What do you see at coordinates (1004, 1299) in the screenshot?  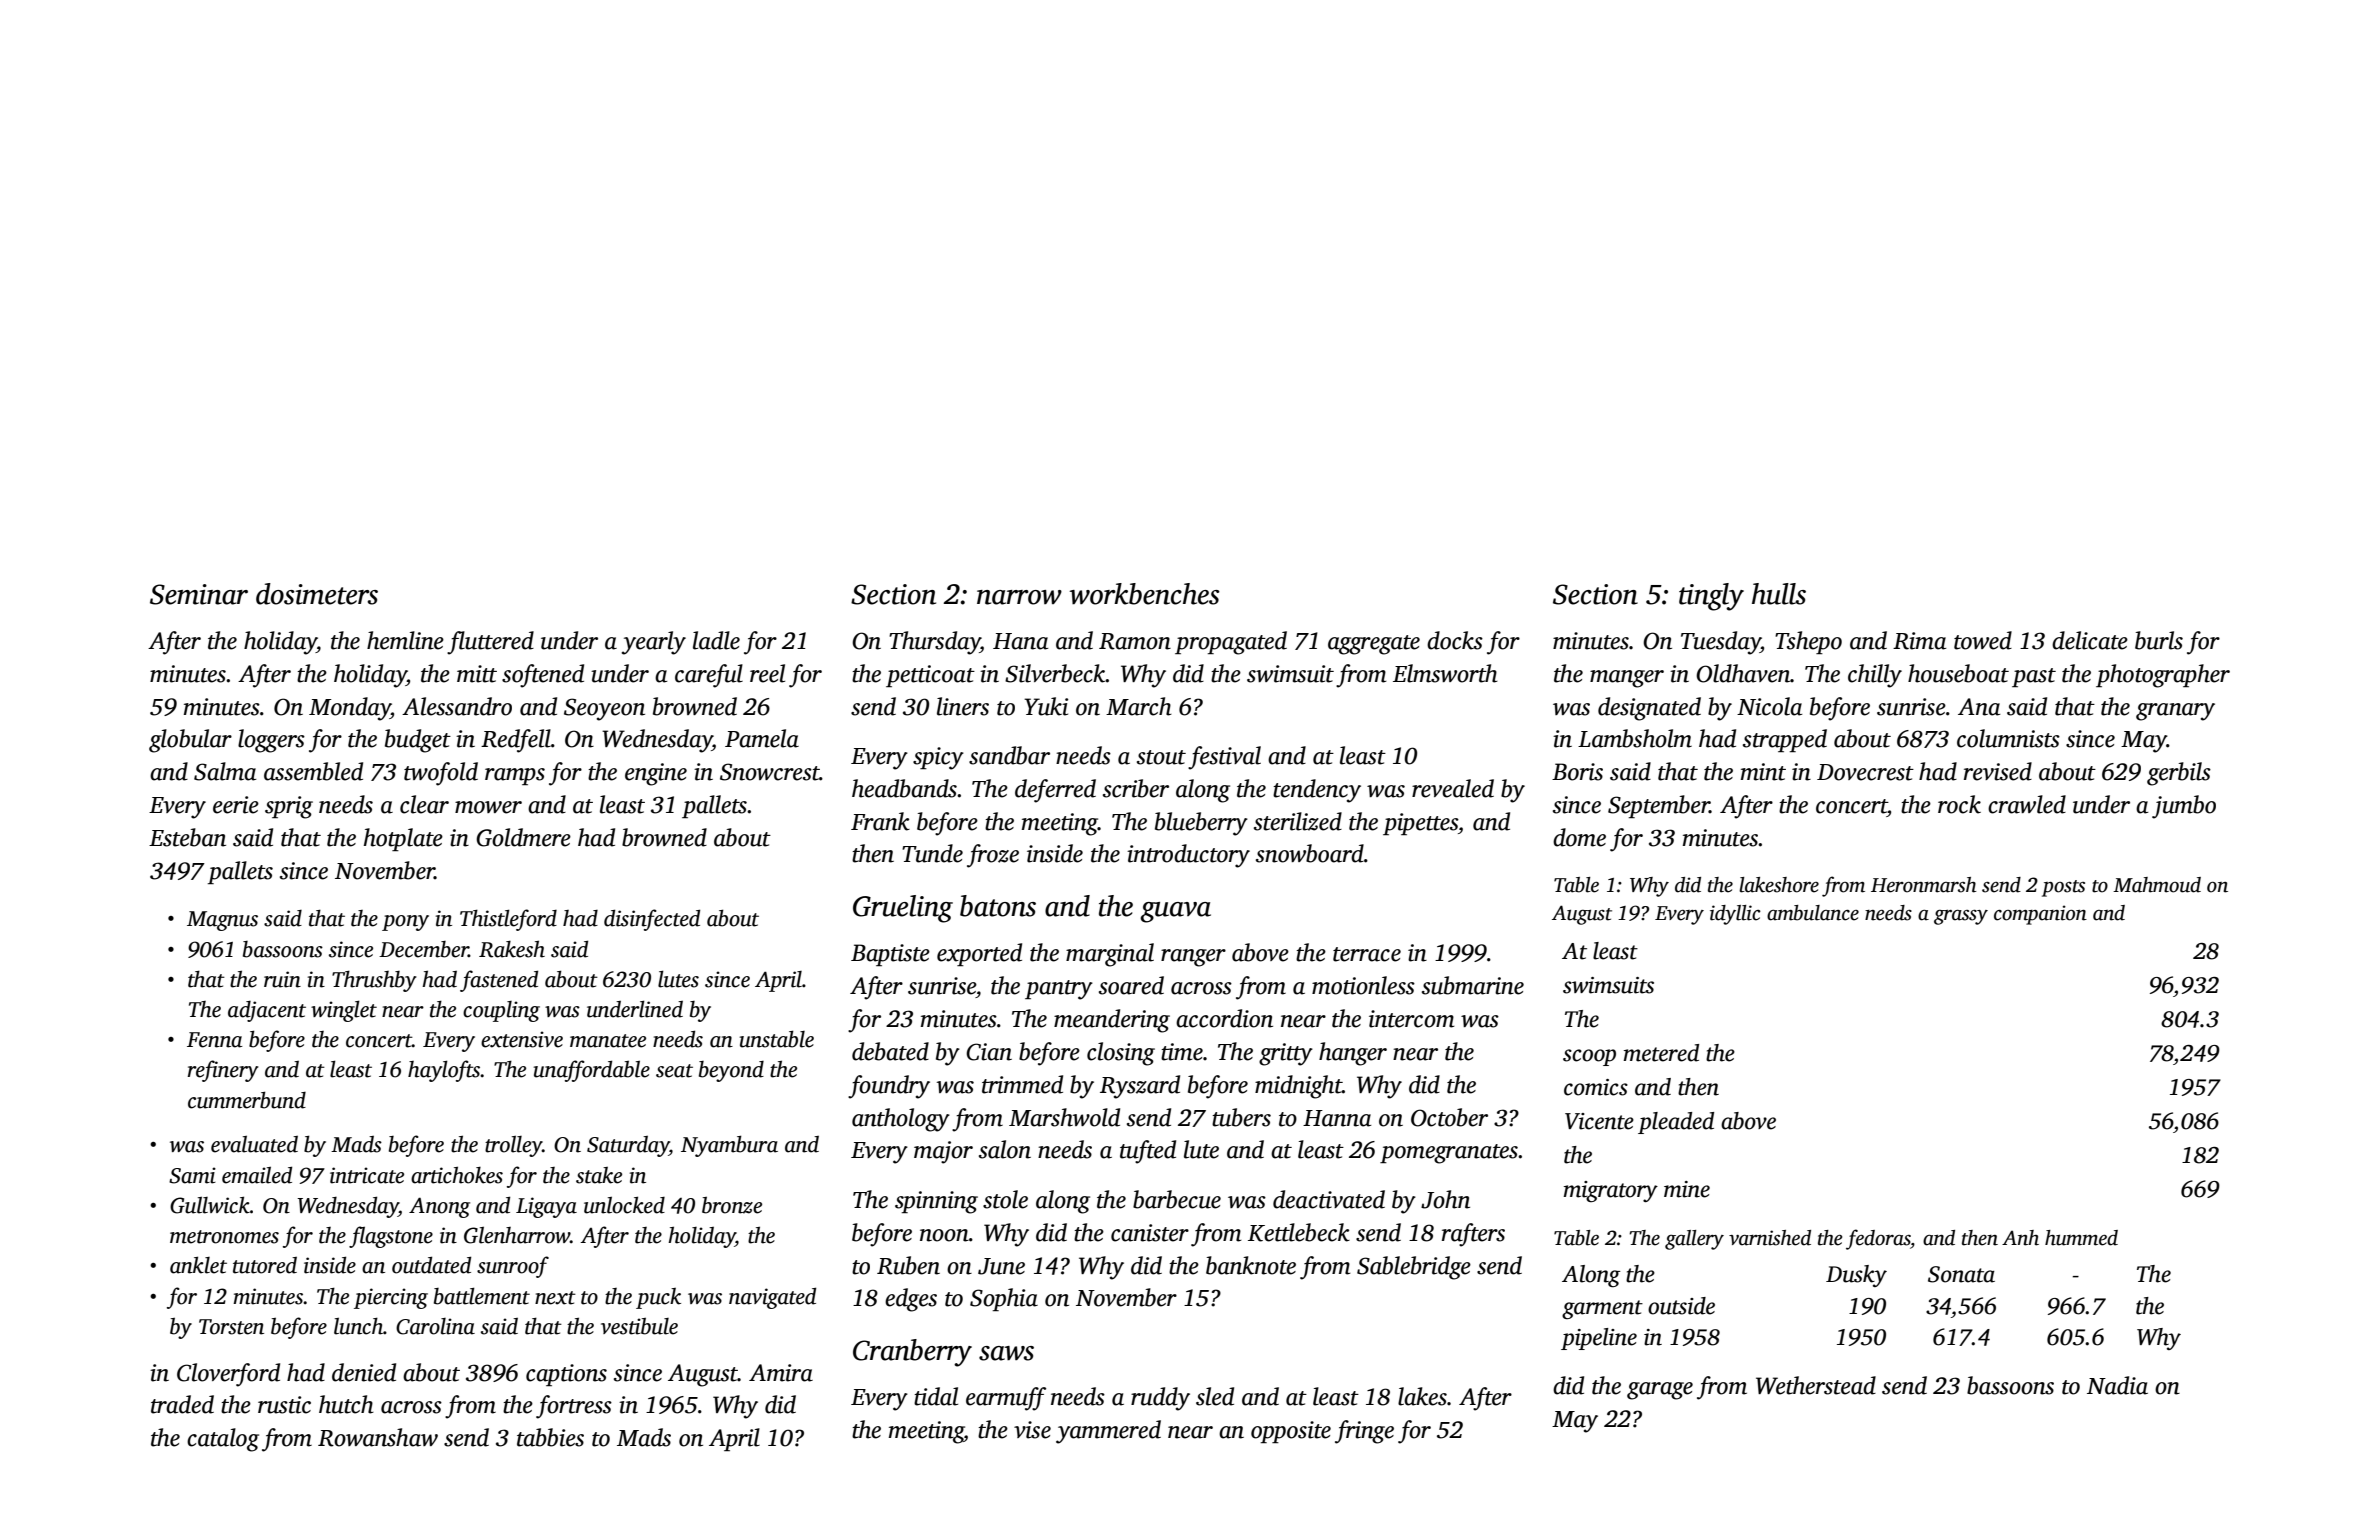 I see `Sophia` at bounding box center [1004, 1299].
